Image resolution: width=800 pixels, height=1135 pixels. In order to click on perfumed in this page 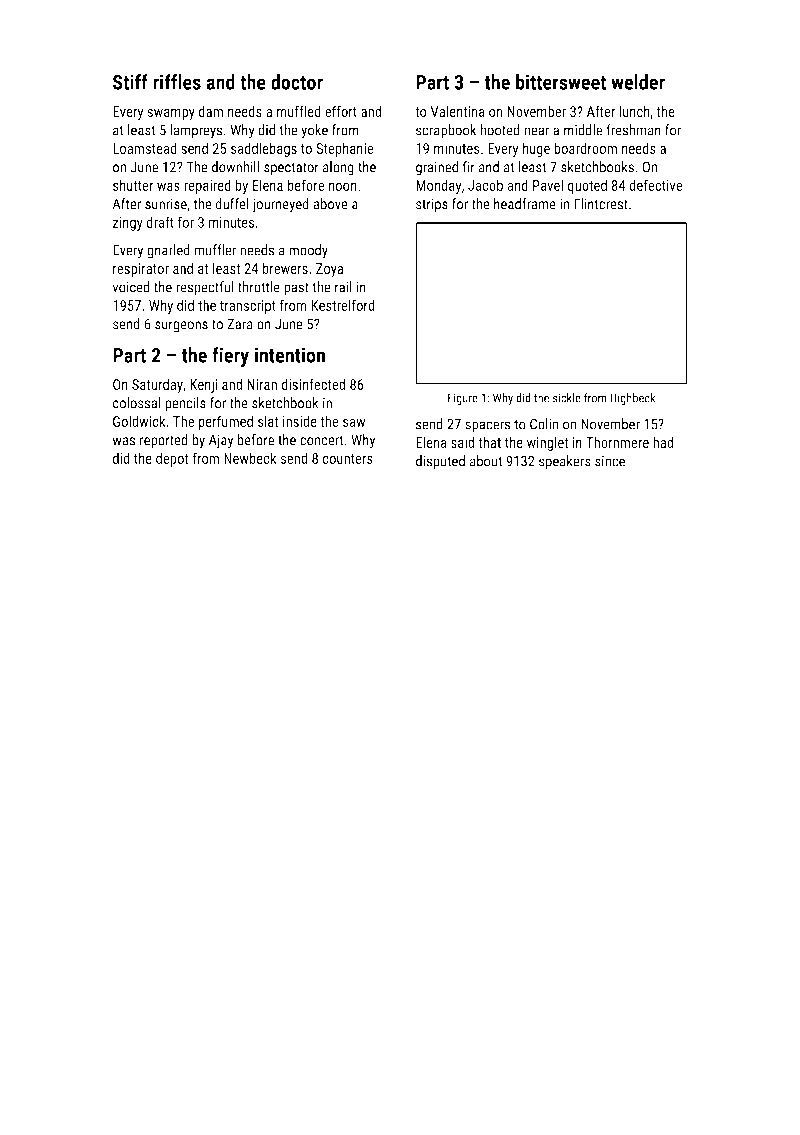, I will do `click(226, 422)`.
